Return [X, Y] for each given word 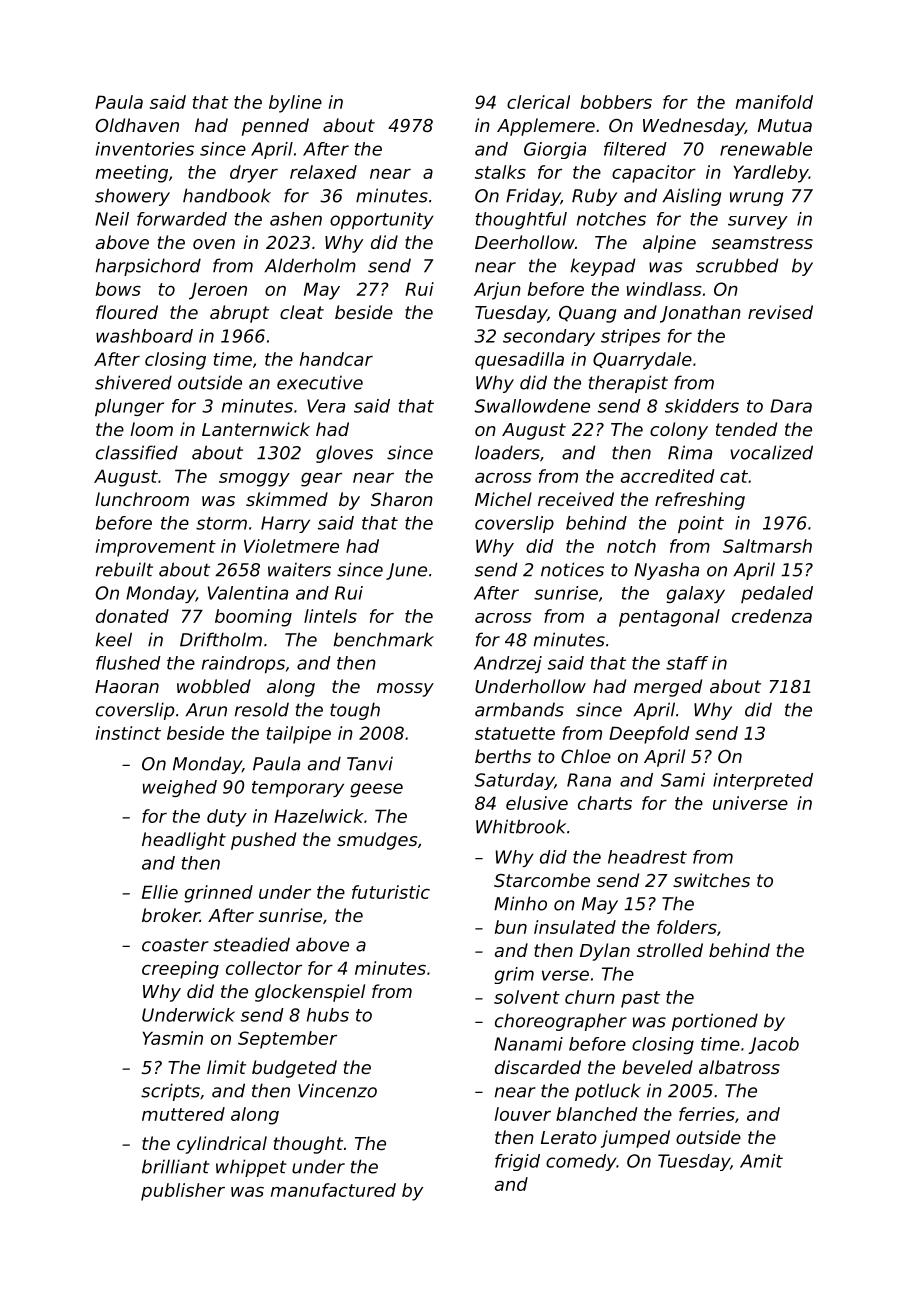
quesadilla [519, 361]
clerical [538, 102]
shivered [133, 382]
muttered [183, 1114]
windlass [664, 289]
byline [295, 104]
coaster [175, 945]
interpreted [763, 781]
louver [523, 1114]
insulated [575, 927]
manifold [774, 102]
